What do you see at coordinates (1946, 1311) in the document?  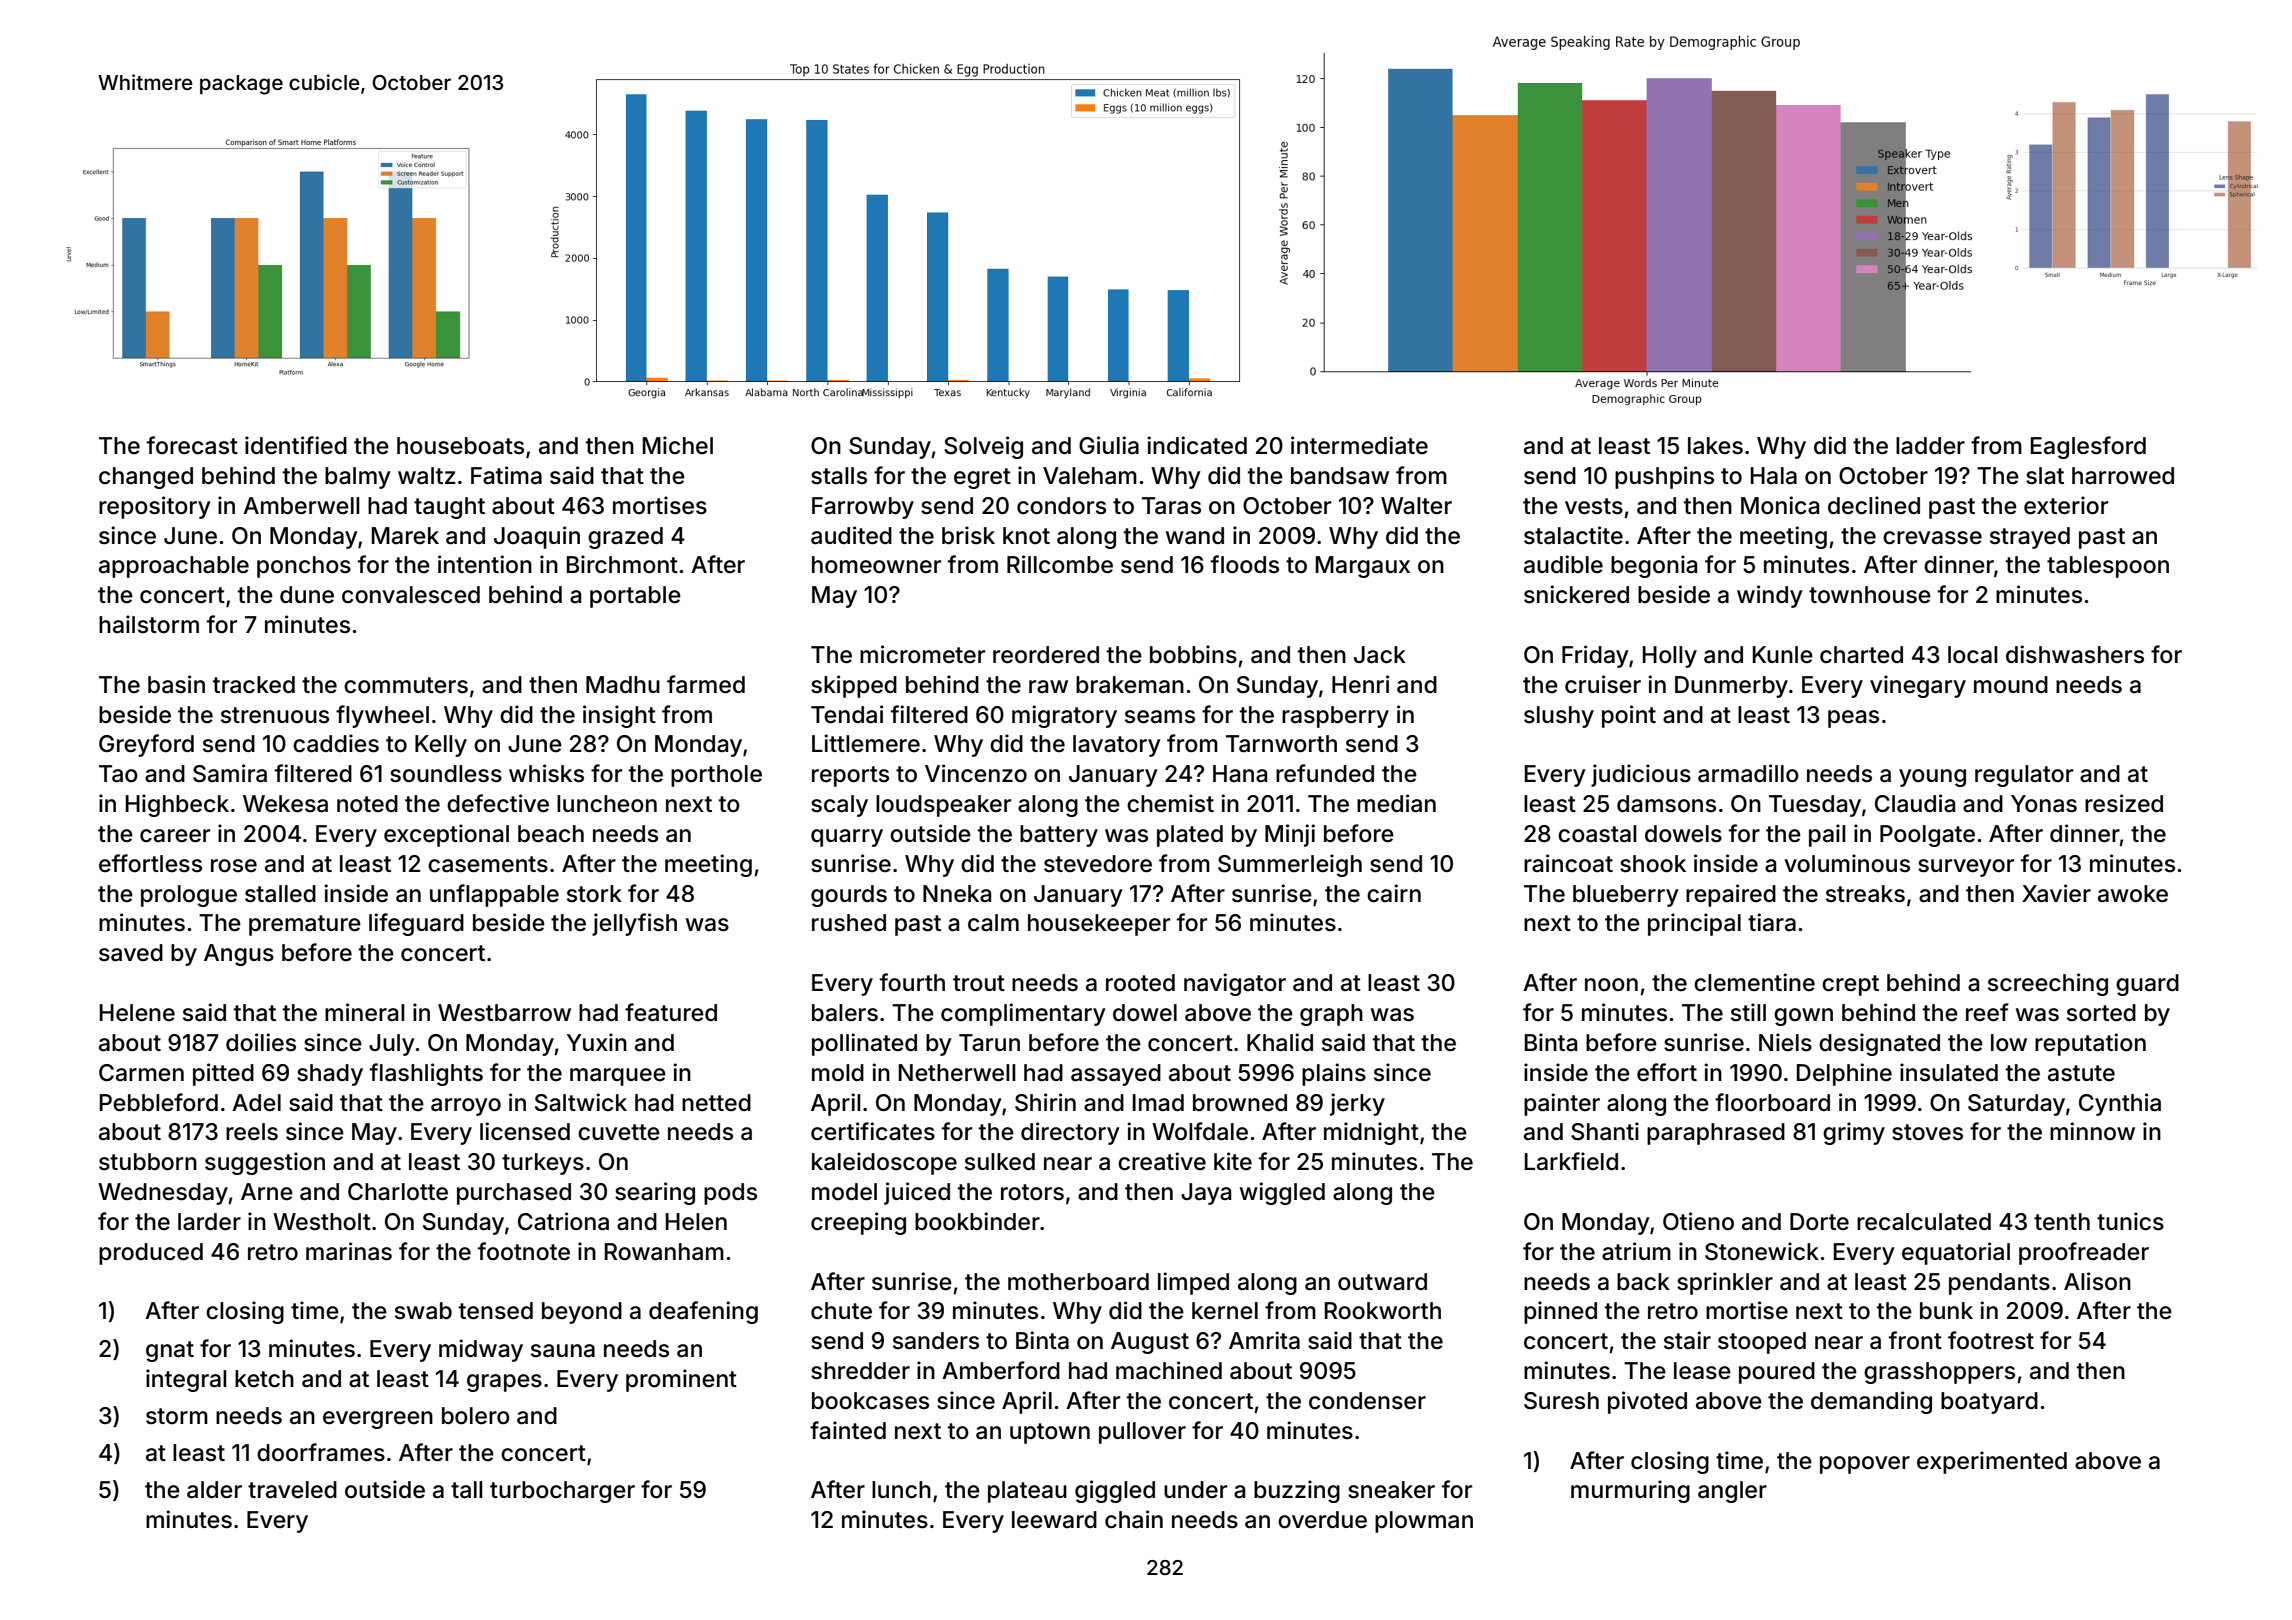 I see `bunk` at bounding box center [1946, 1311].
